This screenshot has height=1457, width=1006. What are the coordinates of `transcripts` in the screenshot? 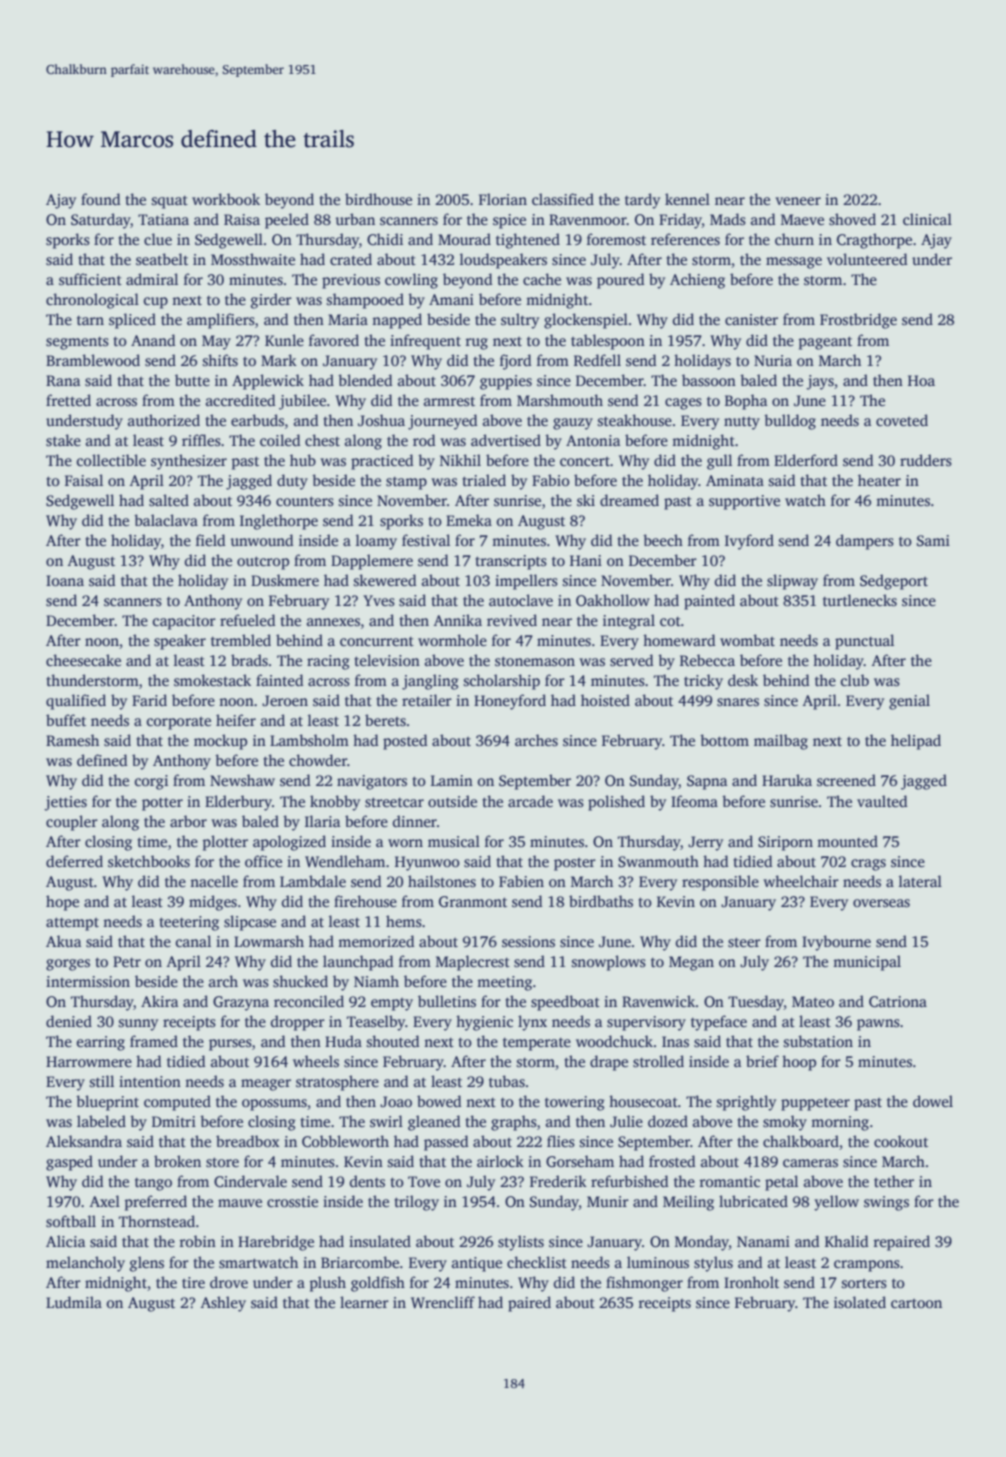 It's located at (511, 562).
